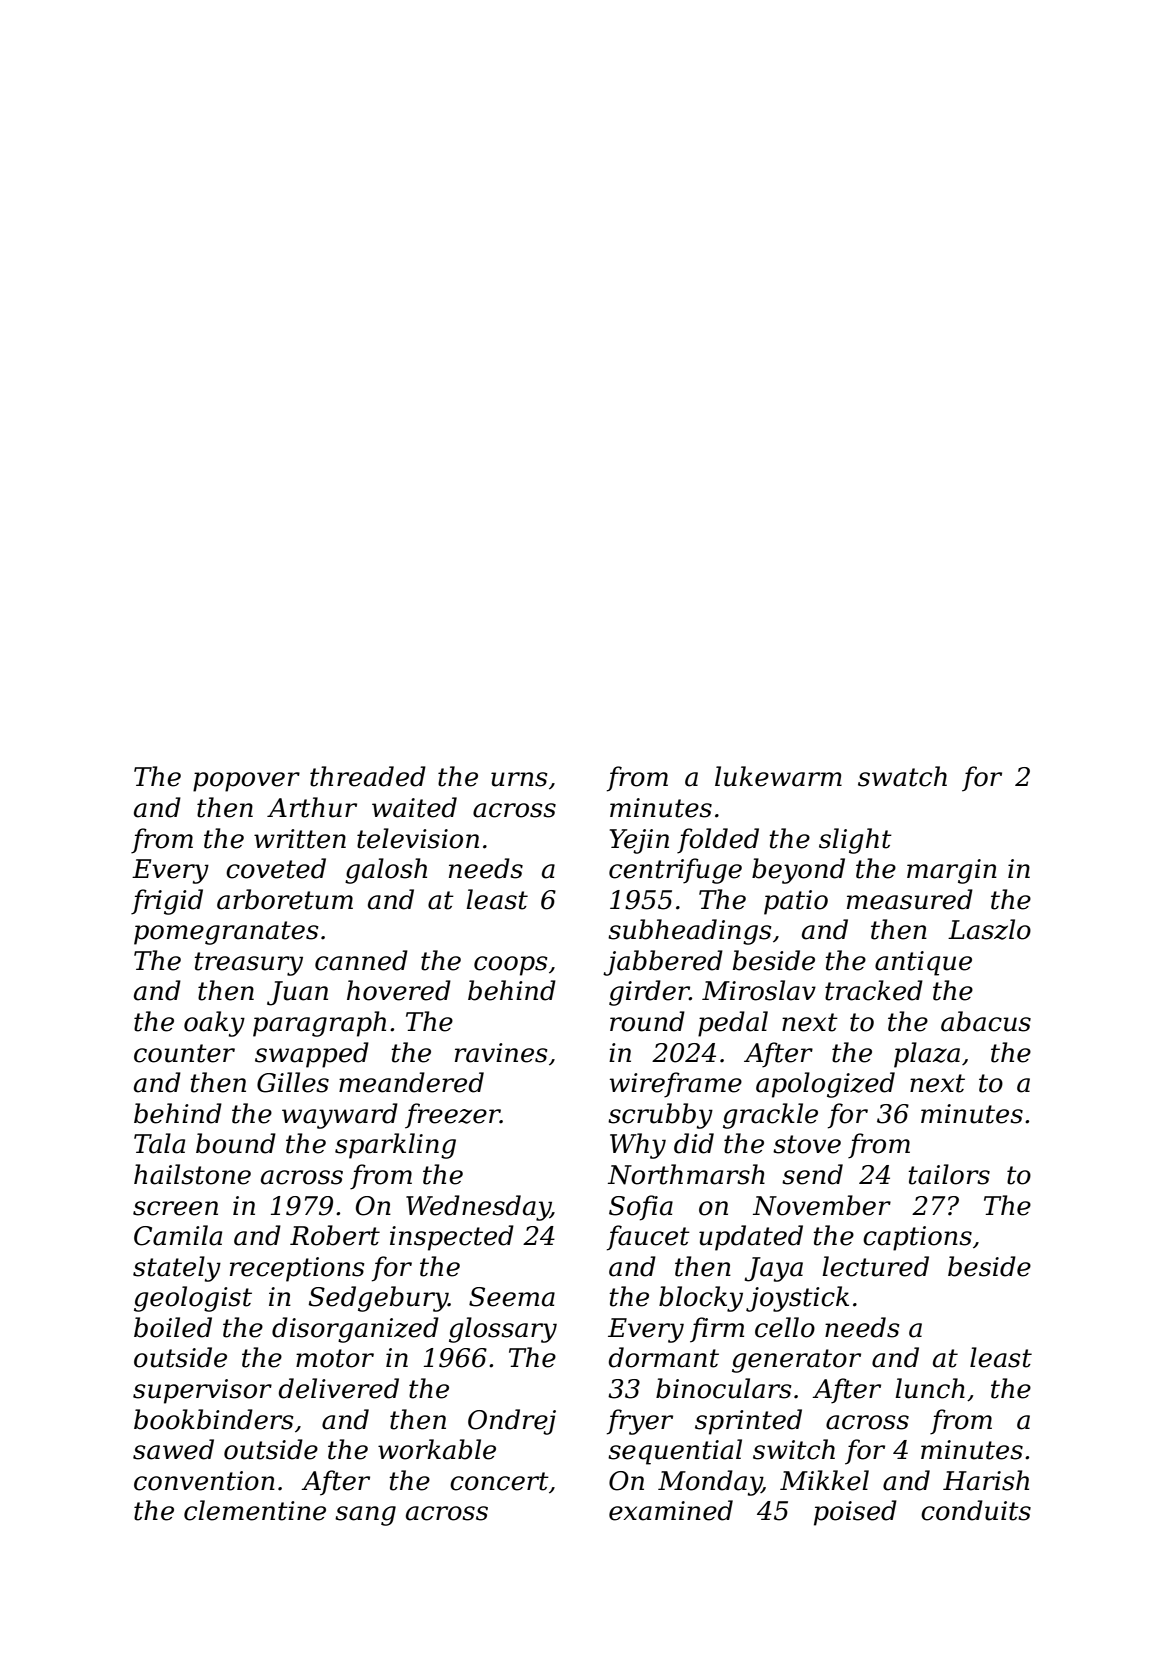 This screenshot has height=1654, width=1165. I want to click on coops, so click(510, 966).
